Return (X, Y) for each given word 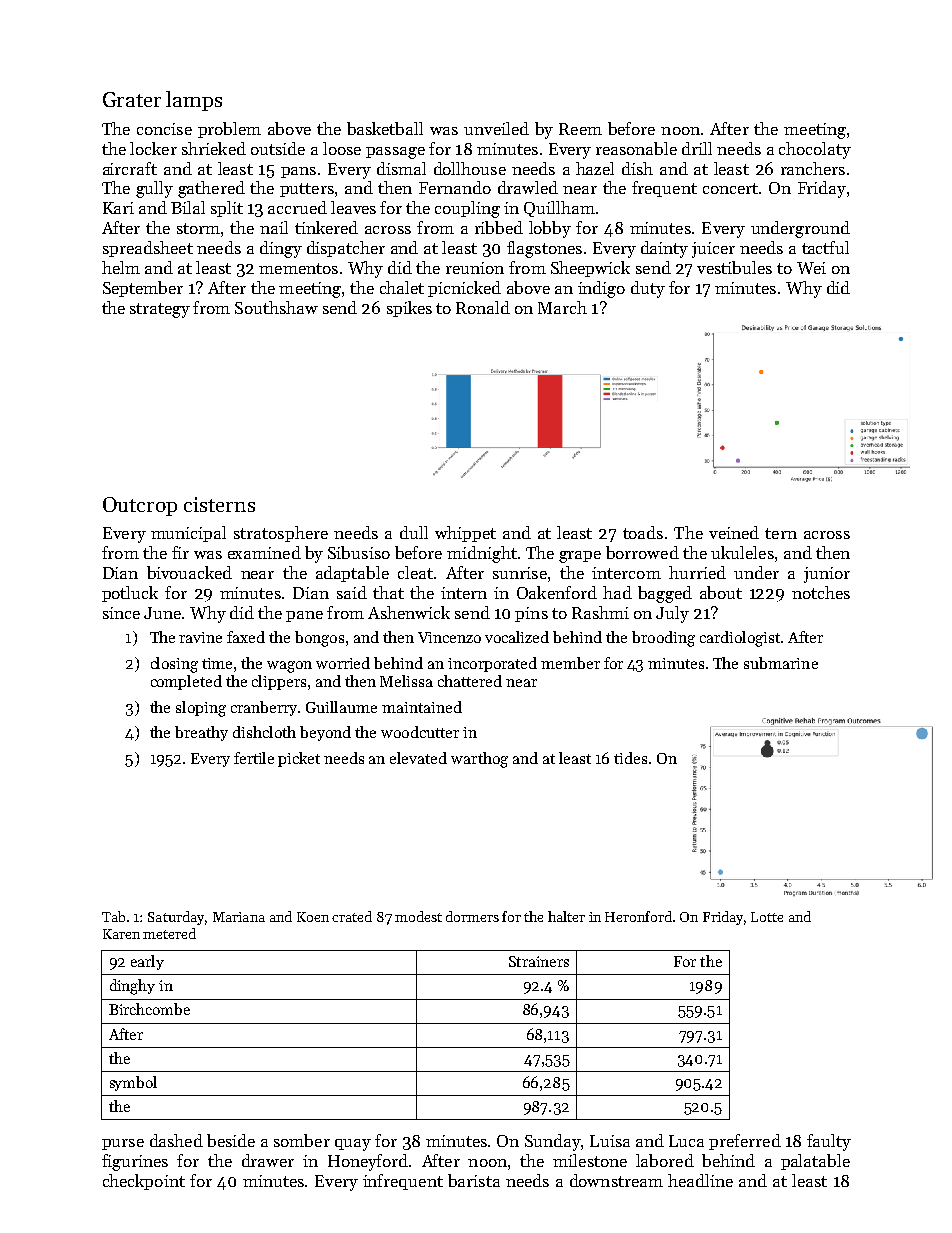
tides (630, 758)
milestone (590, 1160)
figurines (135, 1162)
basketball (385, 128)
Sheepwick (590, 269)
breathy (201, 733)
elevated (418, 758)
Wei (811, 268)
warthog (479, 760)
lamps (194, 101)
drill (697, 148)
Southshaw (276, 307)
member (570, 663)
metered (169, 933)
